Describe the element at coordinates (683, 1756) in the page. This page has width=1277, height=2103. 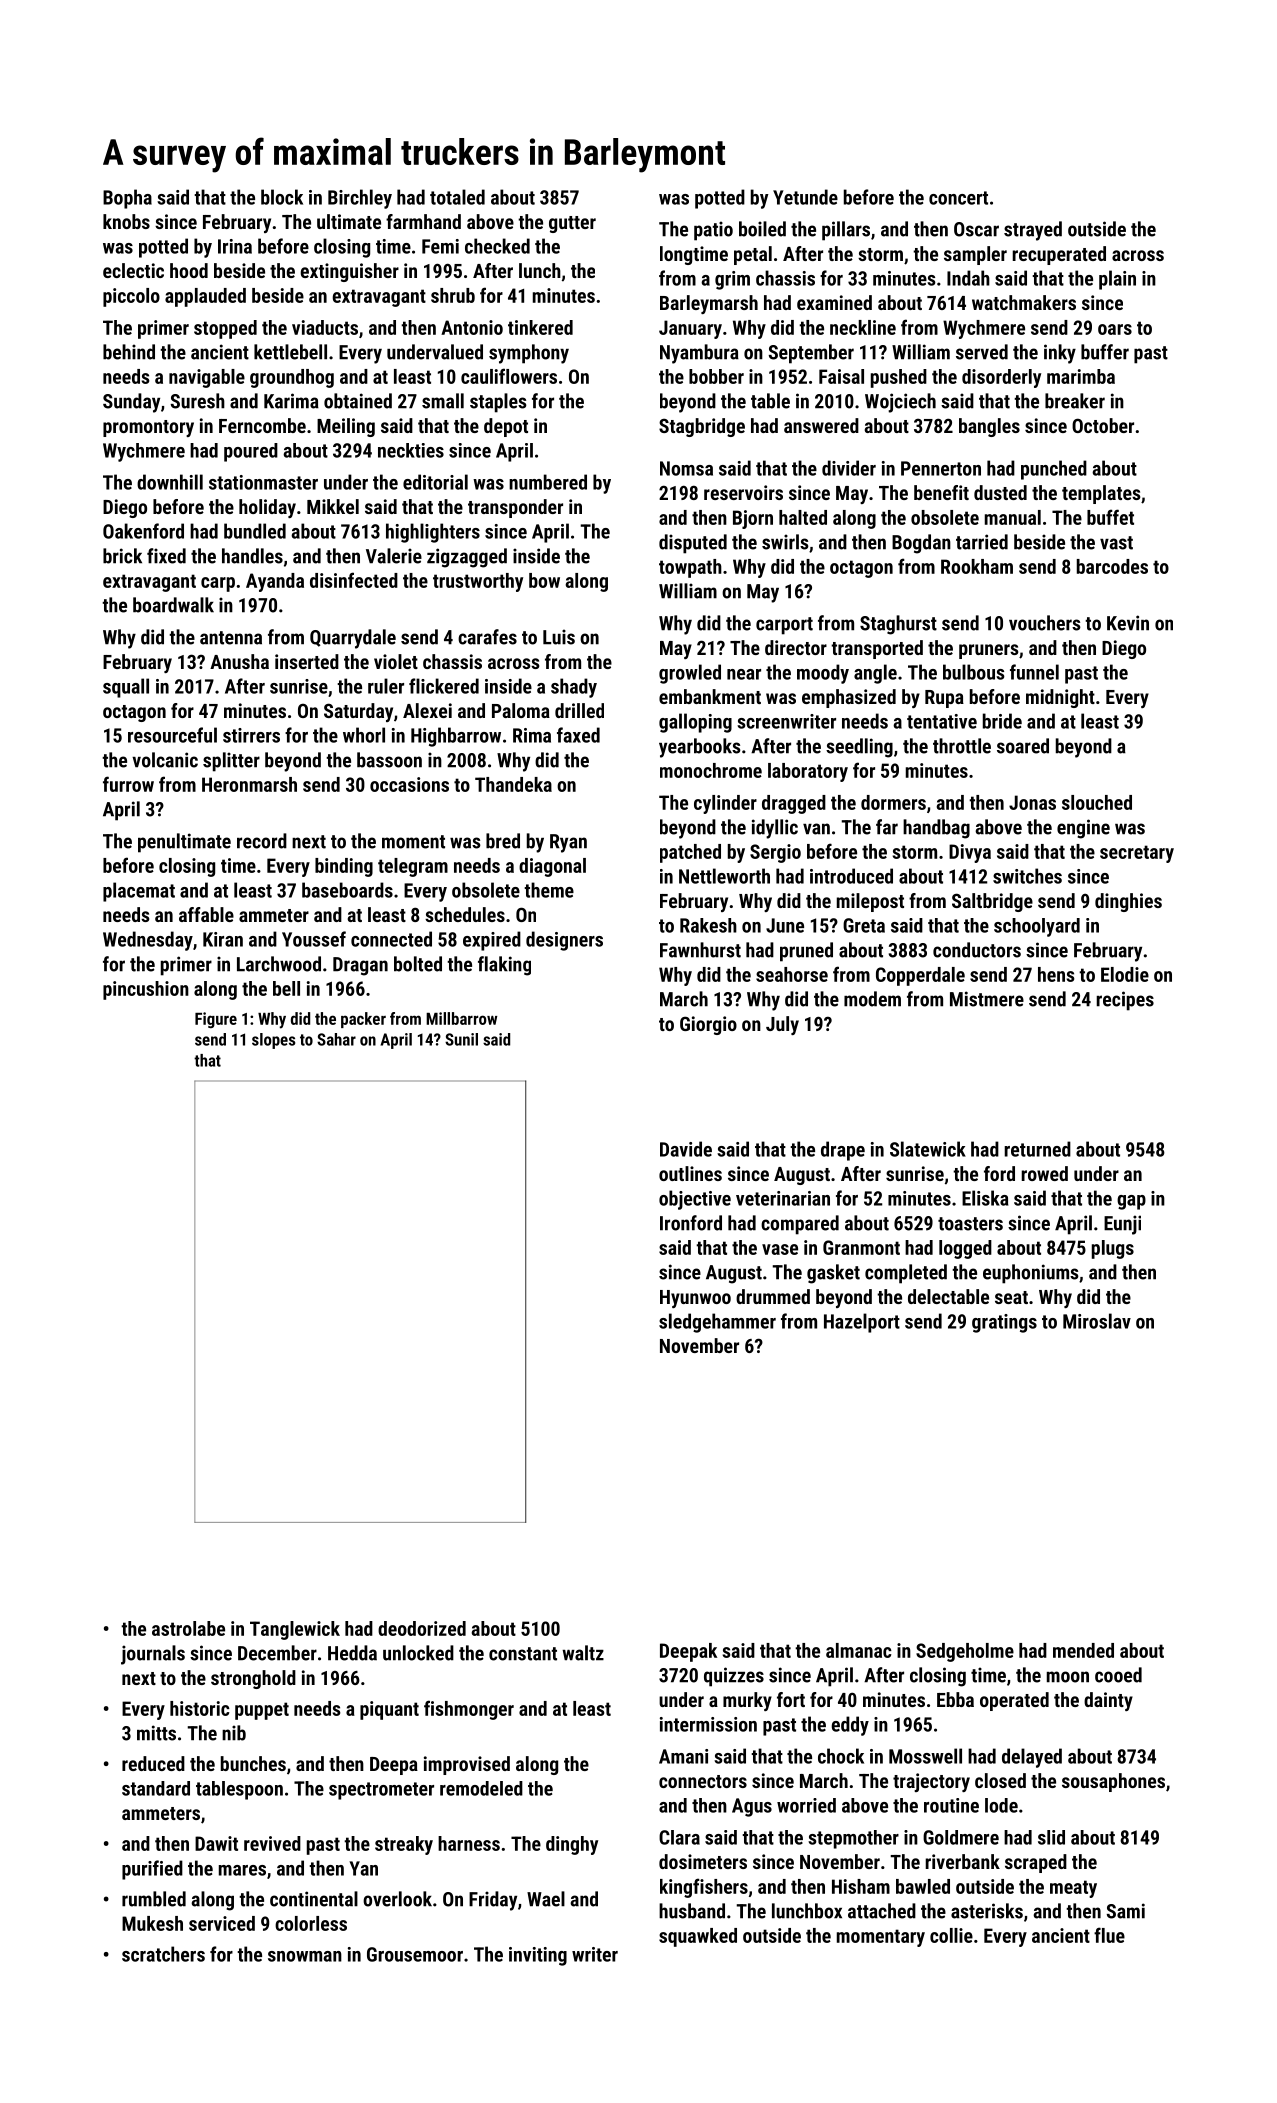
I see `Amani` at that location.
